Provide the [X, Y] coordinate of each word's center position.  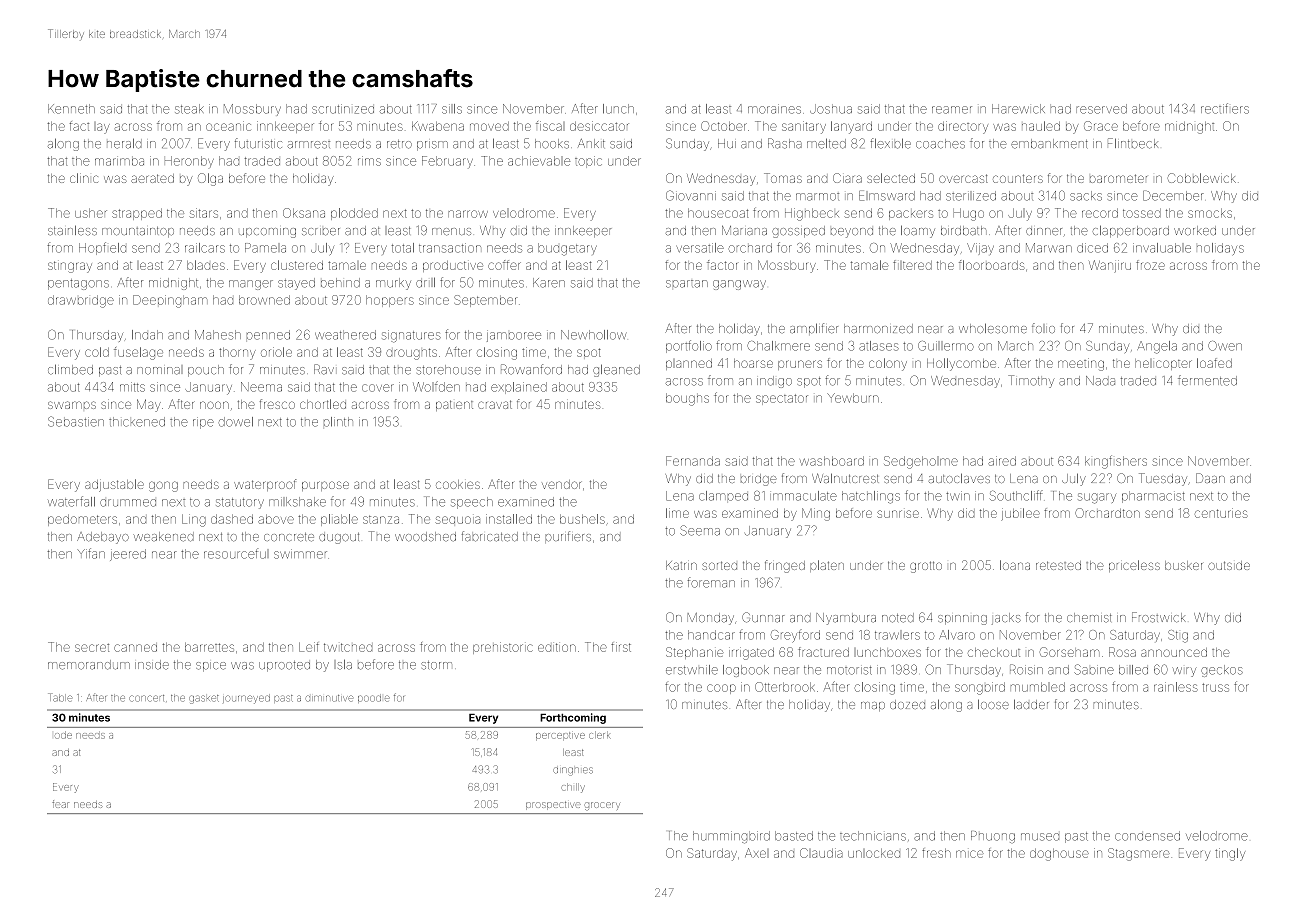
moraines [774, 109]
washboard [832, 461]
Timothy [1031, 381]
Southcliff [1016, 495]
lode [63, 735]
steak [189, 109]
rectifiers [1225, 108]
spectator [782, 399]
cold [97, 352]
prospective [553, 805]
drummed [128, 503]
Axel [757, 853]
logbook [746, 671]
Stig [1178, 636]
